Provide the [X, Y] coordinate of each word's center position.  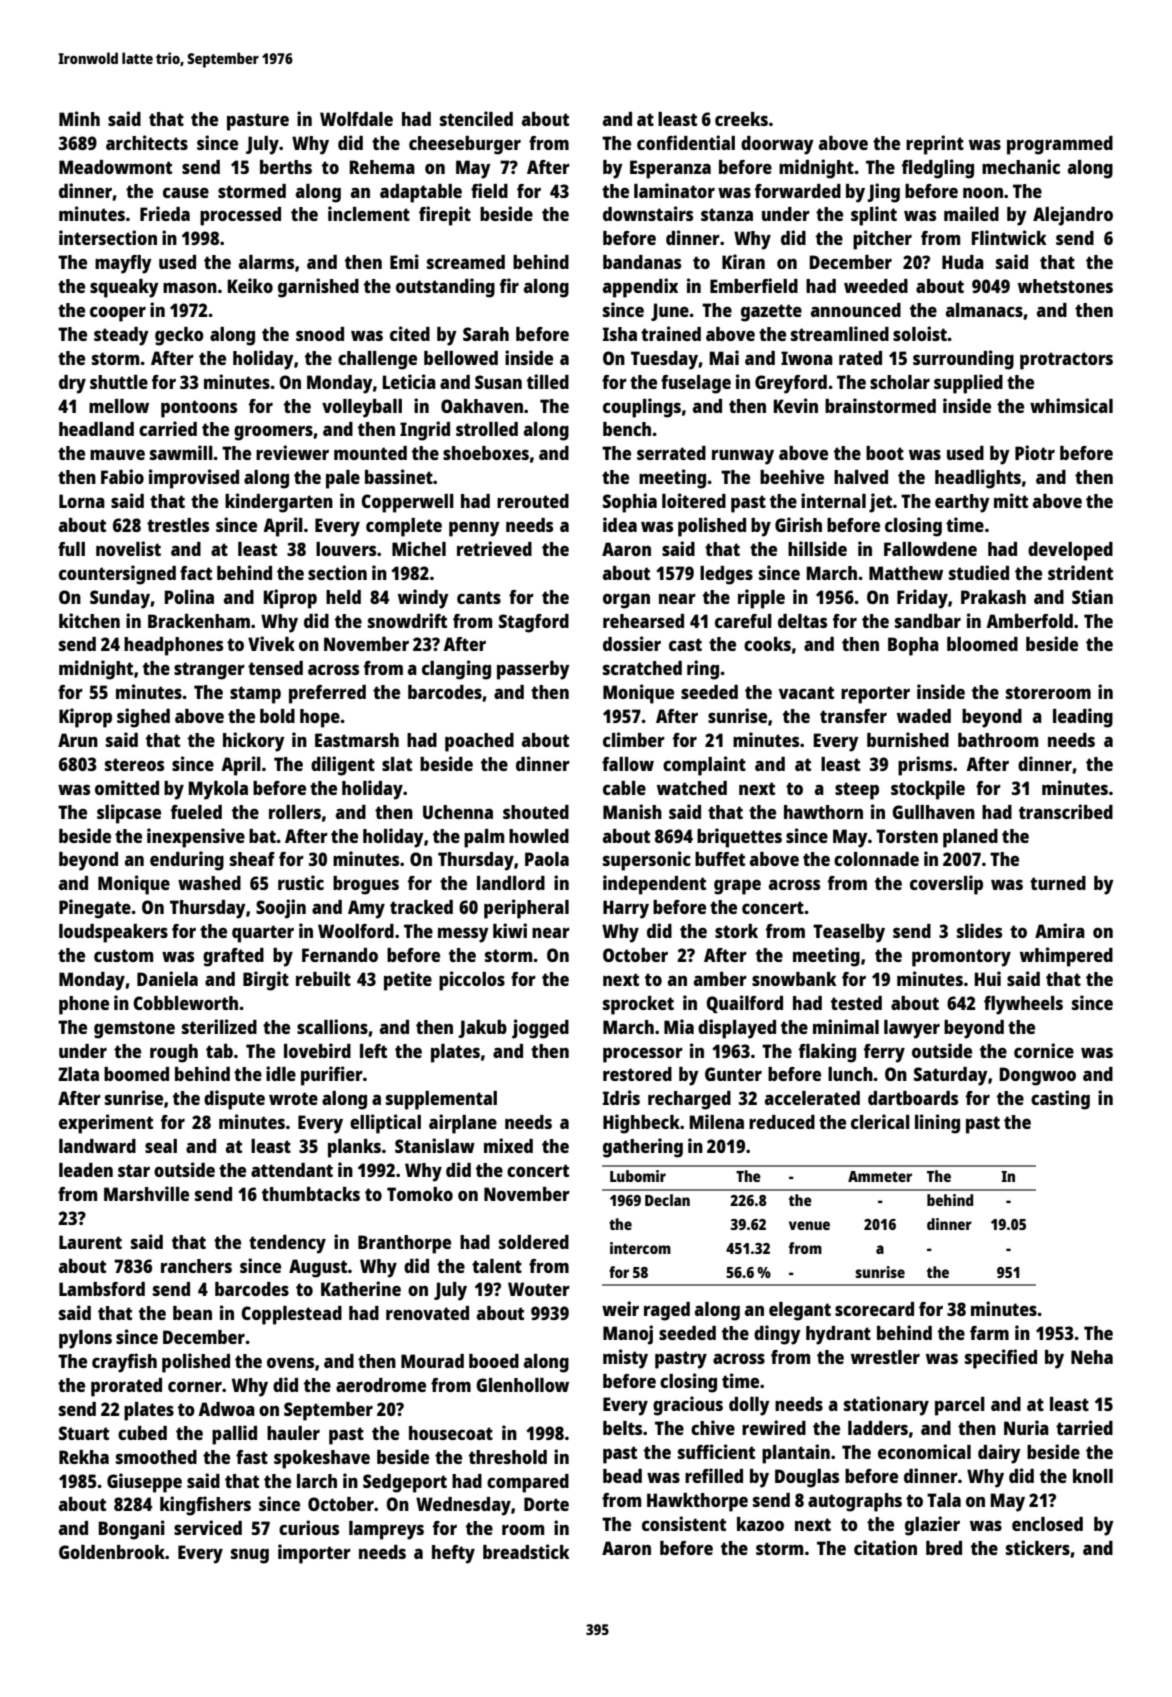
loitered [694, 500]
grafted [233, 957]
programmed [1060, 145]
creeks [741, 119]
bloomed [982, 644]
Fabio [122, 476]
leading [1083, 718]
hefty [453, 1554]
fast [252, 1457]
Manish [632, 811]
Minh [79, 118]
